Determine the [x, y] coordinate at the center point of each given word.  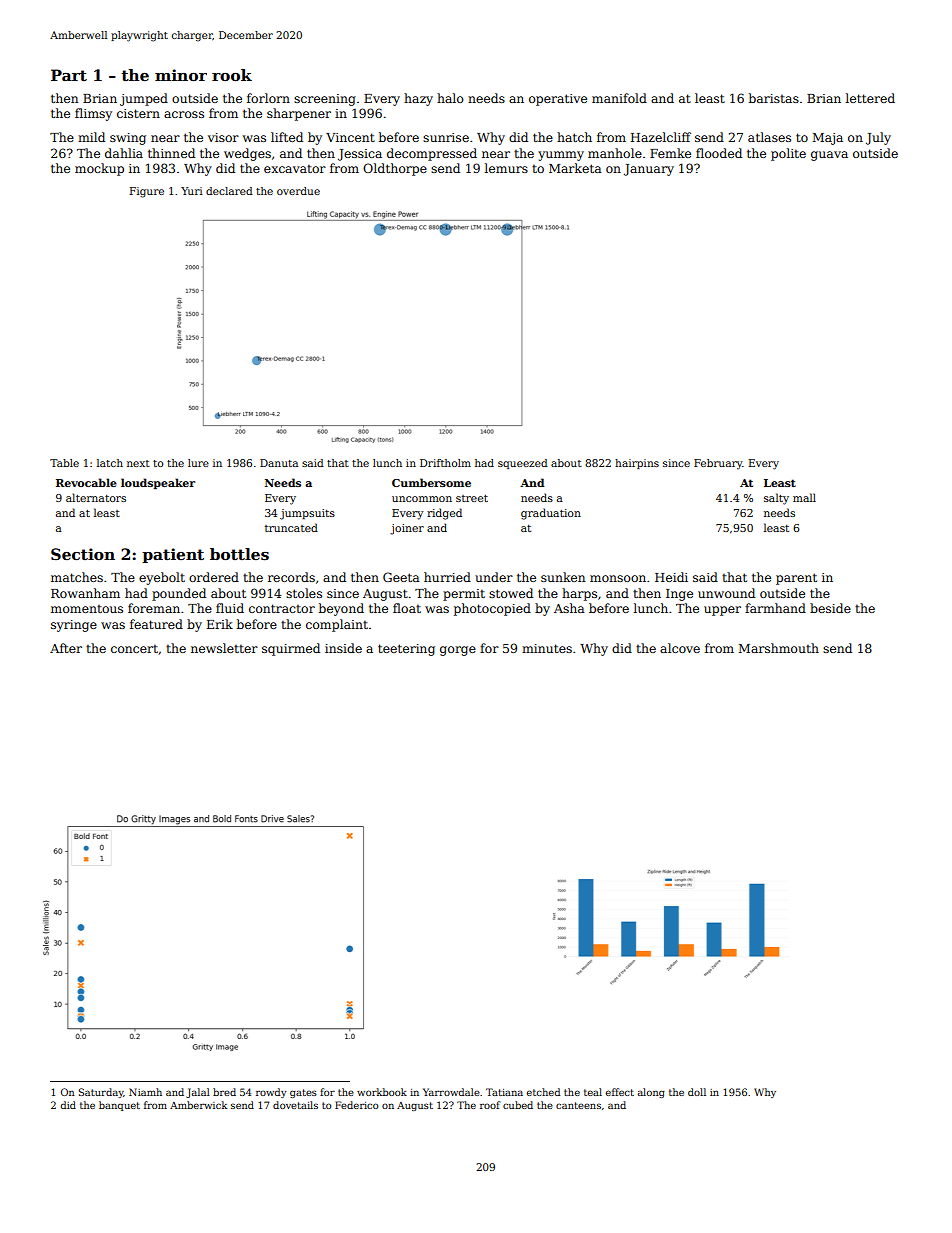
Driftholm [445, 463]
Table [64, 463]
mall [804, 497]
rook [232, 75]
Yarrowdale [451, 1092]
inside [343, 648]
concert [134, 648]
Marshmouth [779, 648]
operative [558, 100]
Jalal [198, 1093]
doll [697, 1092]
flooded [719, 153]
